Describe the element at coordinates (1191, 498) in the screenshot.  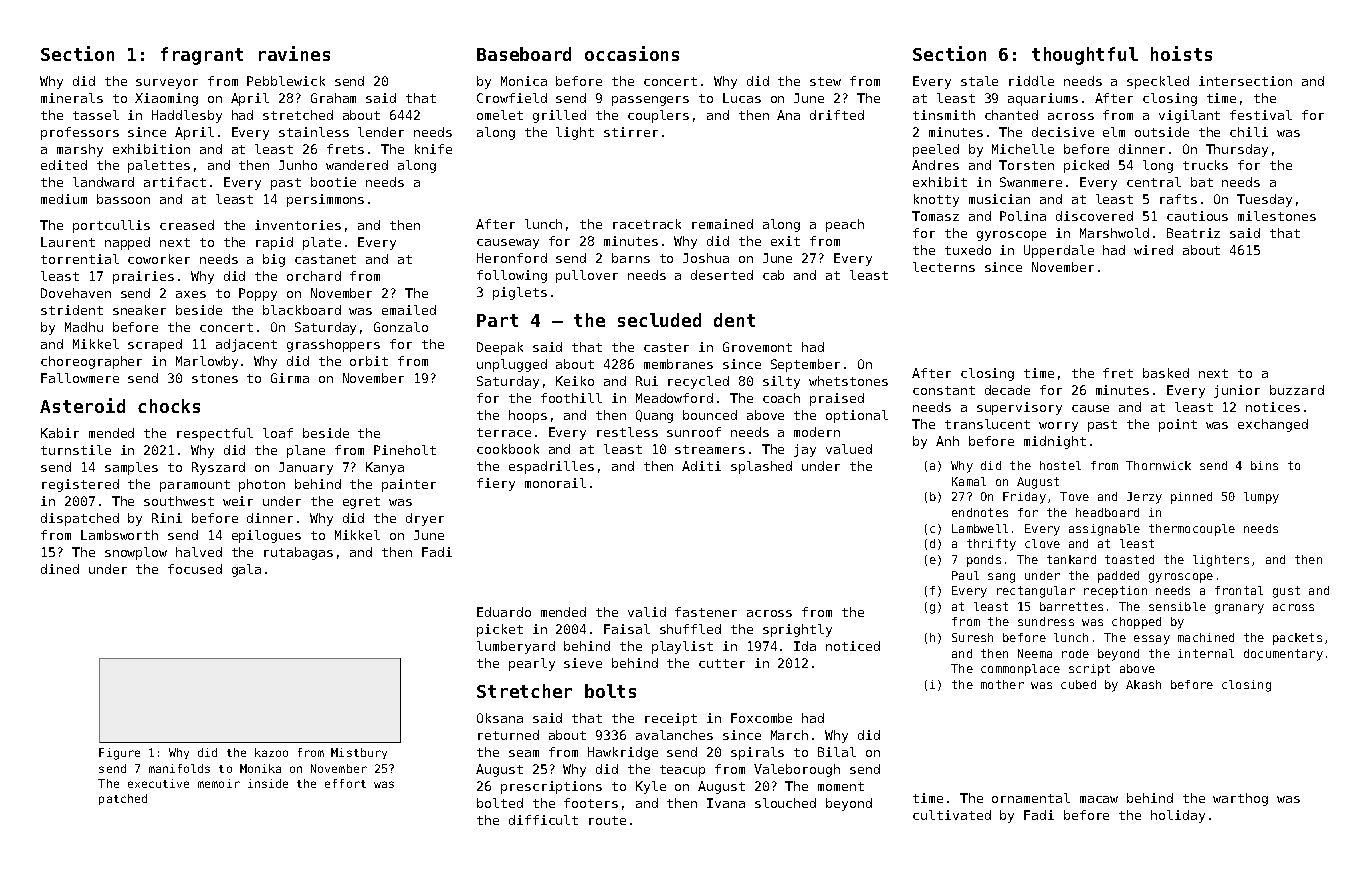
I see `pinned` at that location.
